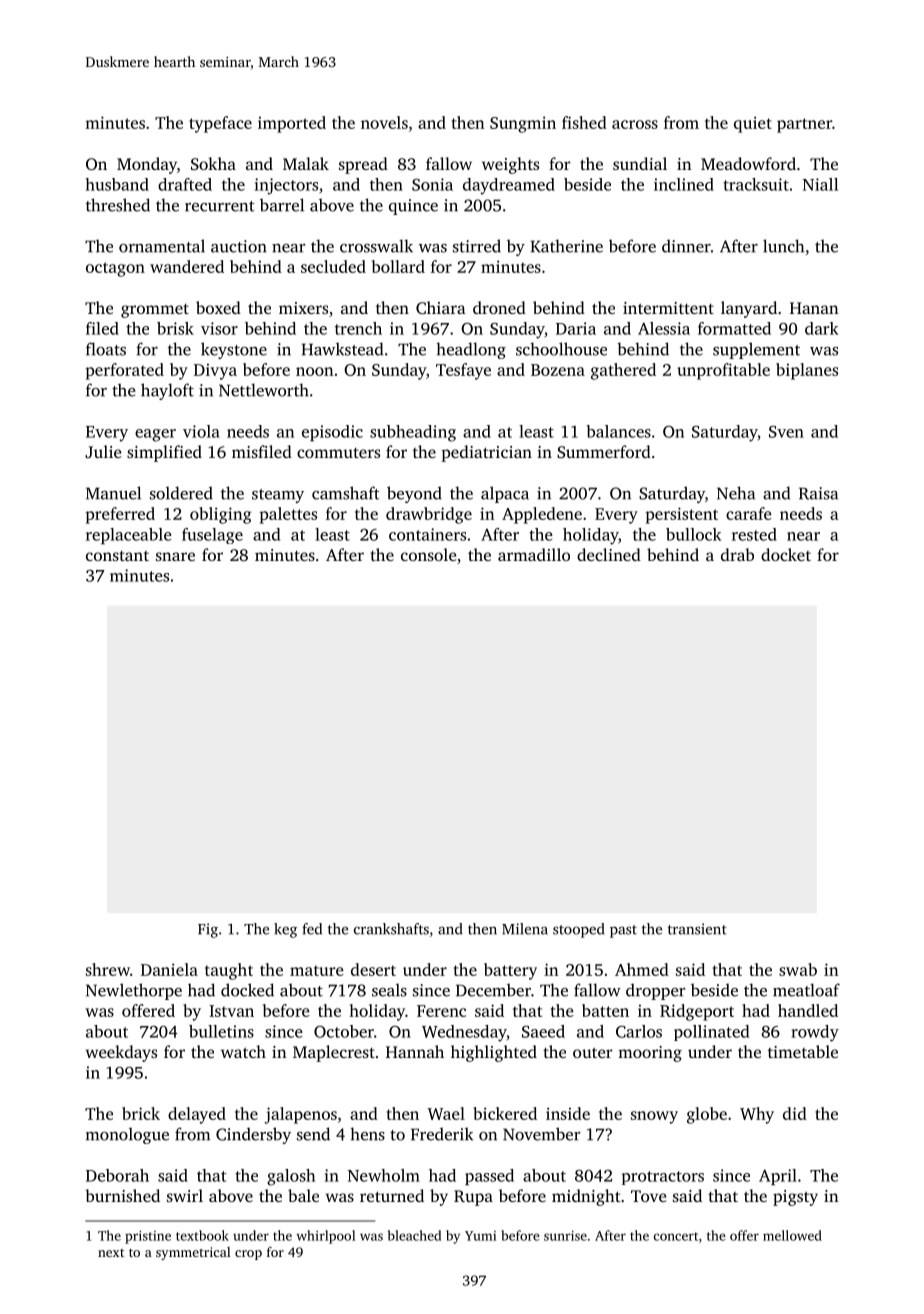 Image resolution: width=924 pixels, height=1314 pixels. What do you see at coordinates (565, 1236) in the page?
I see `sunrise` at bounding box center [565, 1236].
